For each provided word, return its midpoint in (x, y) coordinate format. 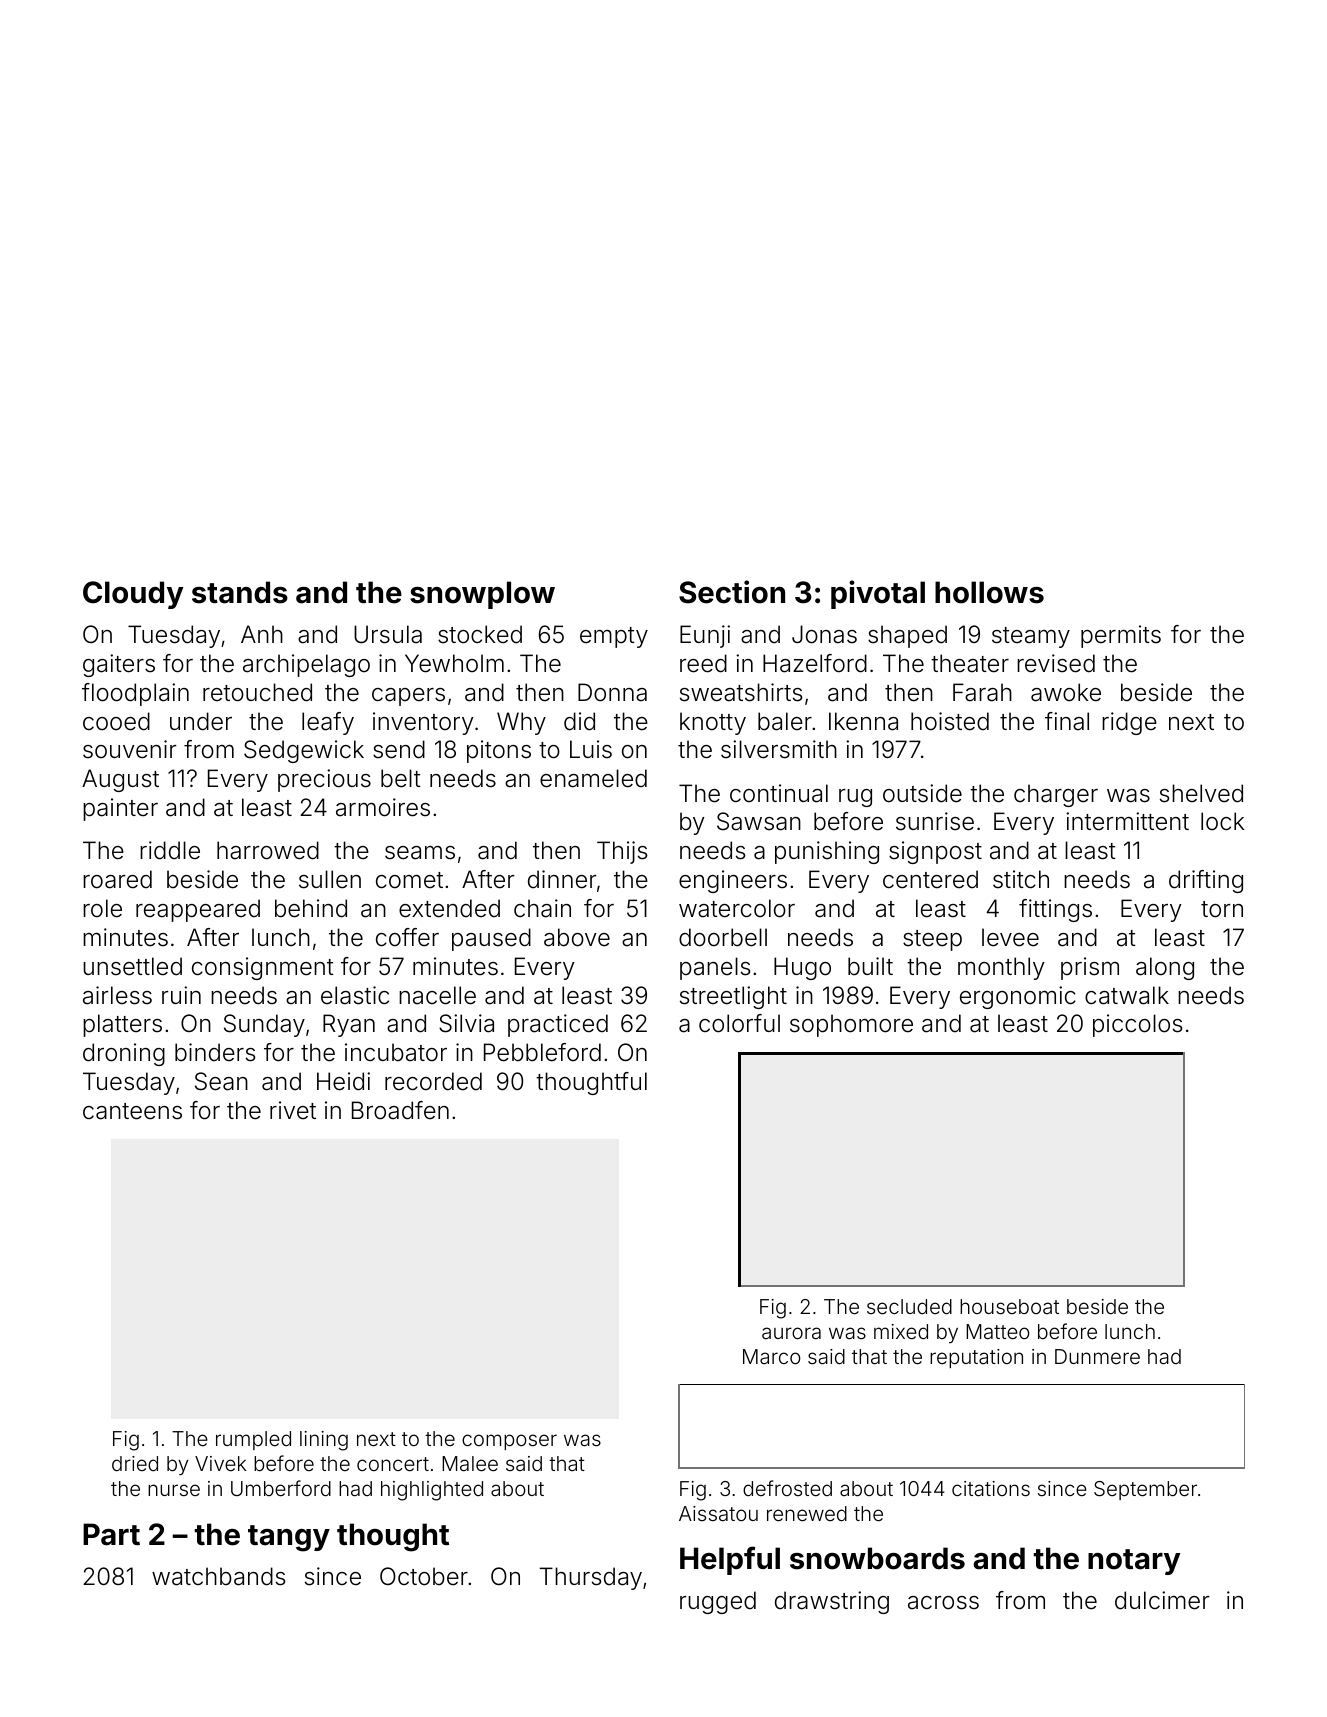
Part (111, 1534)
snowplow (482, 595)
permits (1121, 636)
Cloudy (133, 595)
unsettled (132, 966)
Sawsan (759, 821)
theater (970, 663)
